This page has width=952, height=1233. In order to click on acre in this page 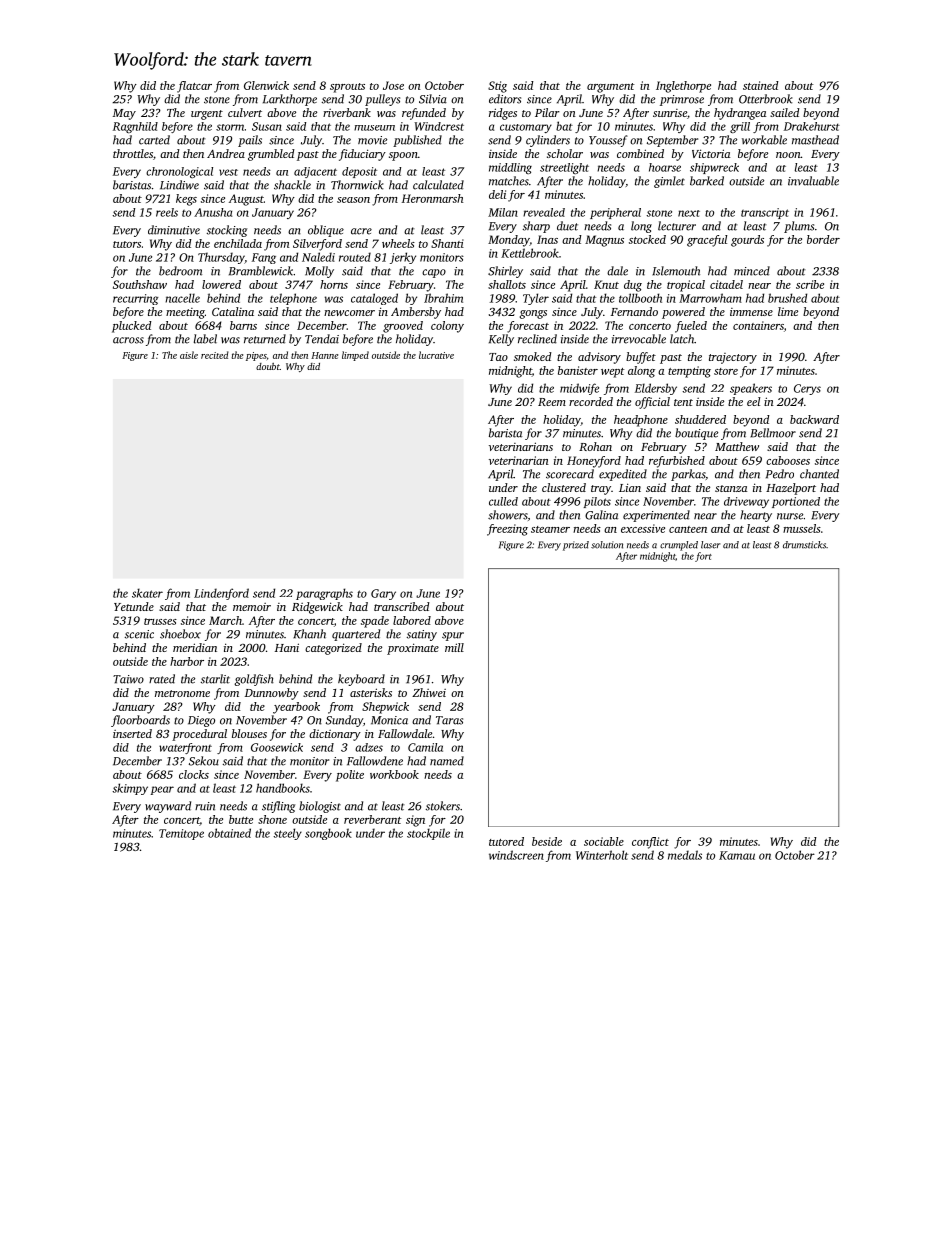, I will do `click(361, 231)`.
